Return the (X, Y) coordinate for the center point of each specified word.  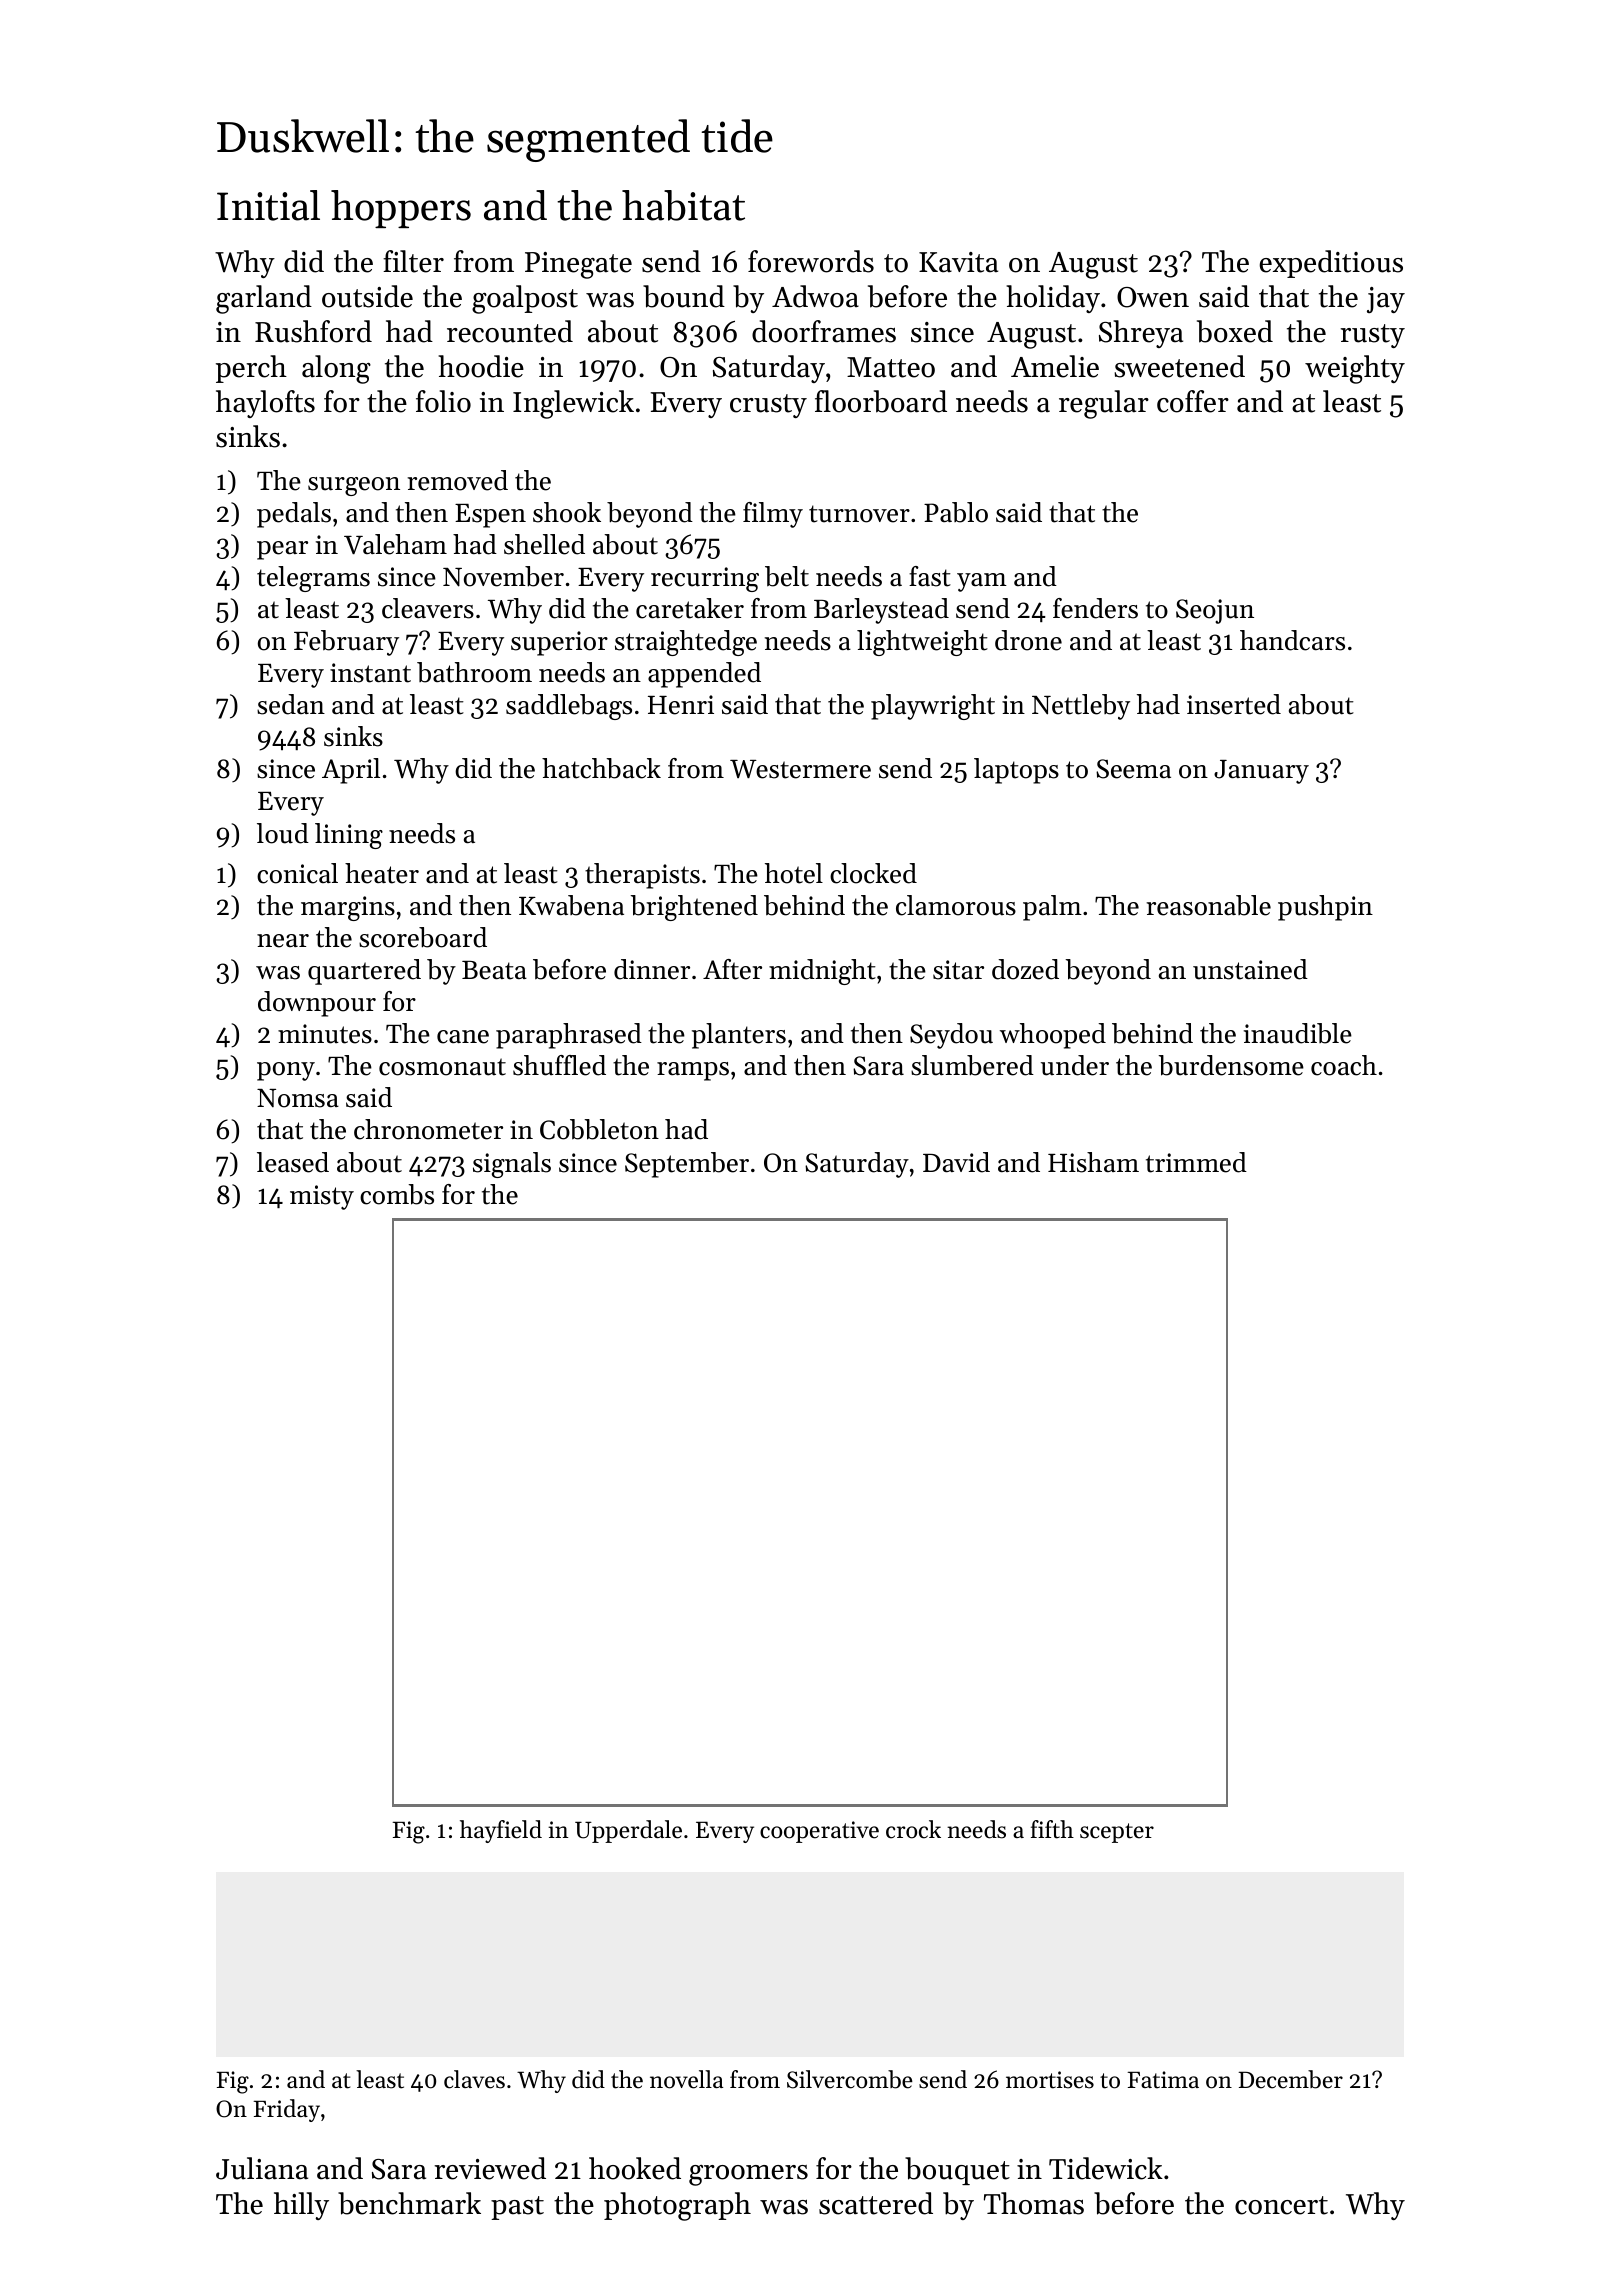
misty (322, 1197)
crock (913, 1829)
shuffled (559, 1065)
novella (686, 2079)
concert (1281, 2205)
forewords (811, 261)
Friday (286, 2110)
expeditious (1331, 264)
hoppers (401, 209)
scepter (1117, 1833)
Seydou (951, 1036)
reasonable (1208, 905)
